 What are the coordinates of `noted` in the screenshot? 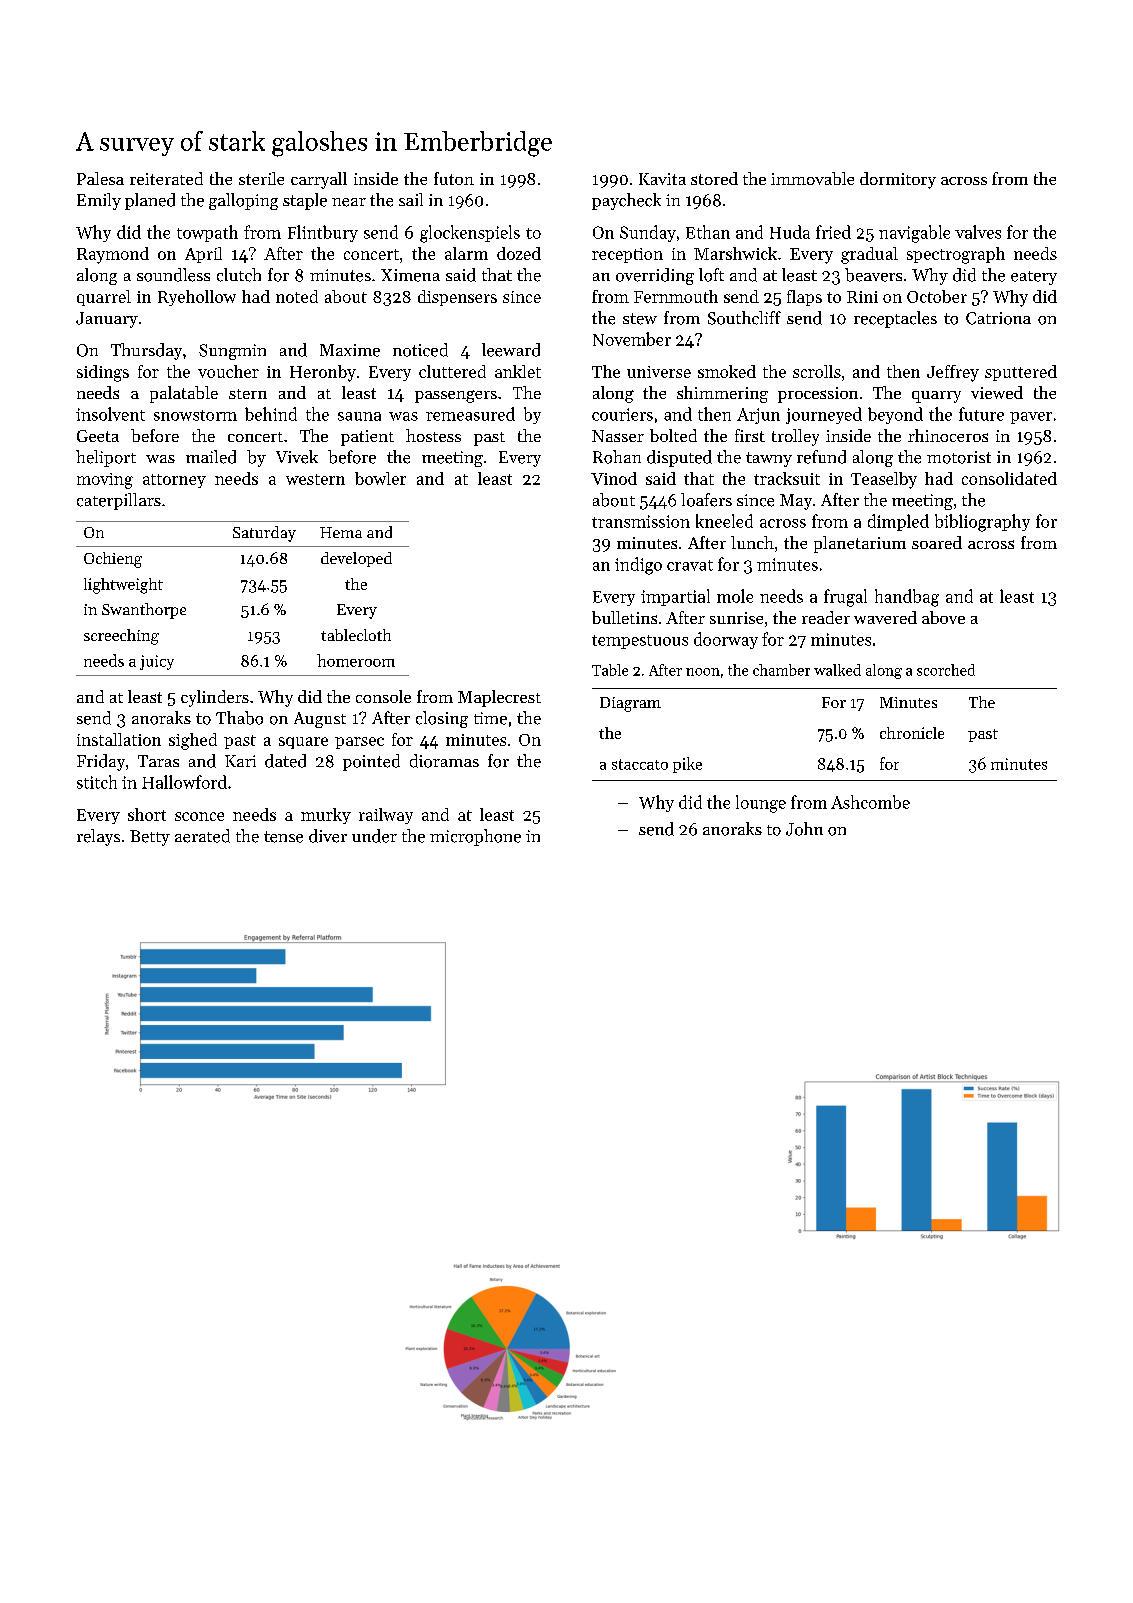 It's located at (297, 296).
